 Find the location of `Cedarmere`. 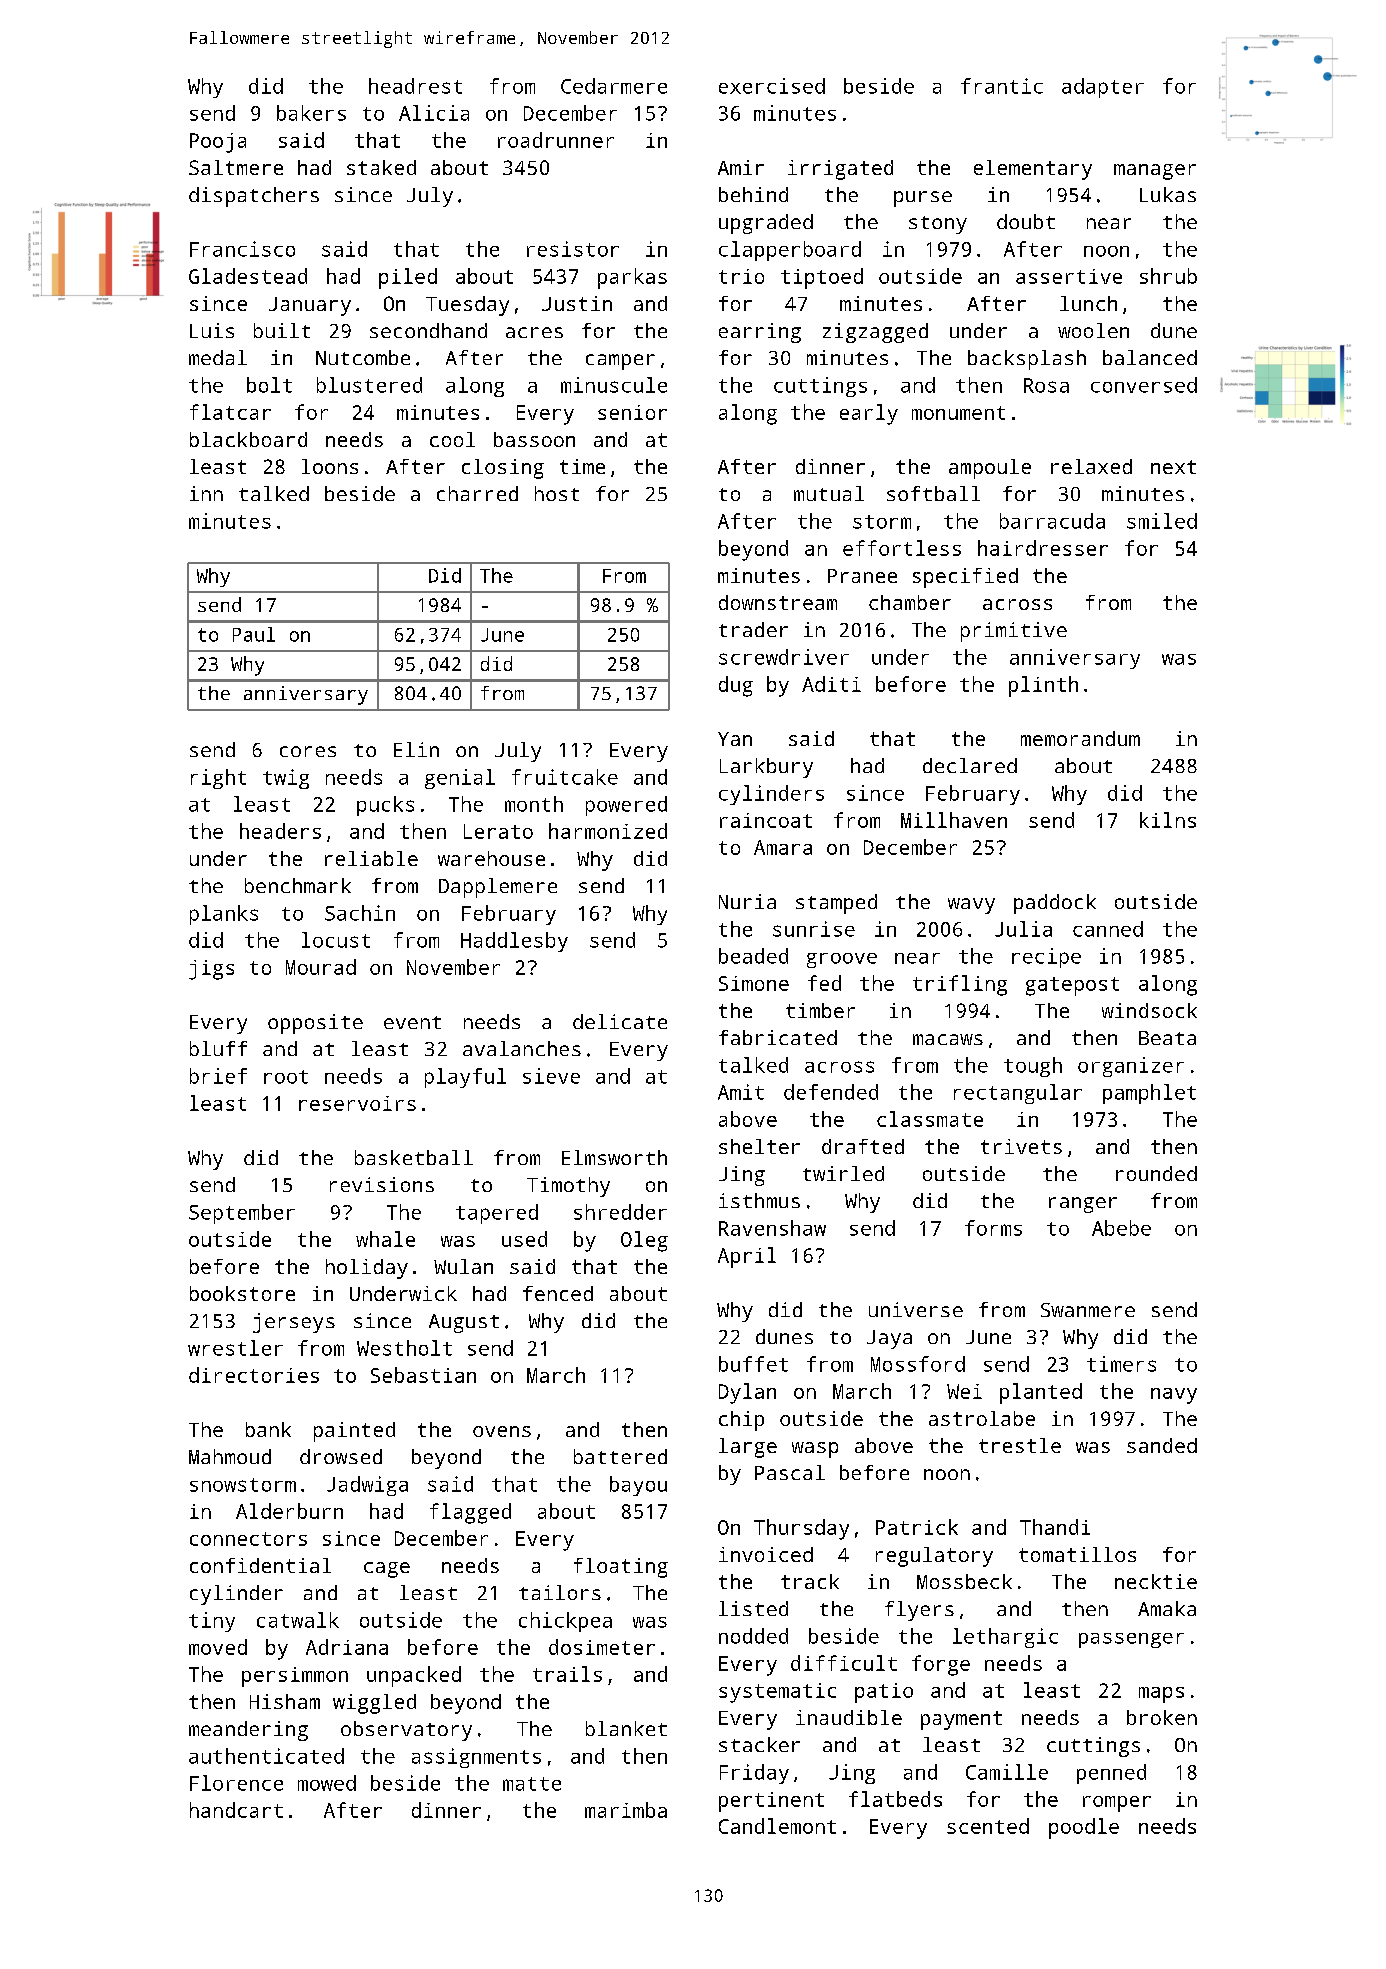

Cedarmere is located at coordinates (614, 86).
